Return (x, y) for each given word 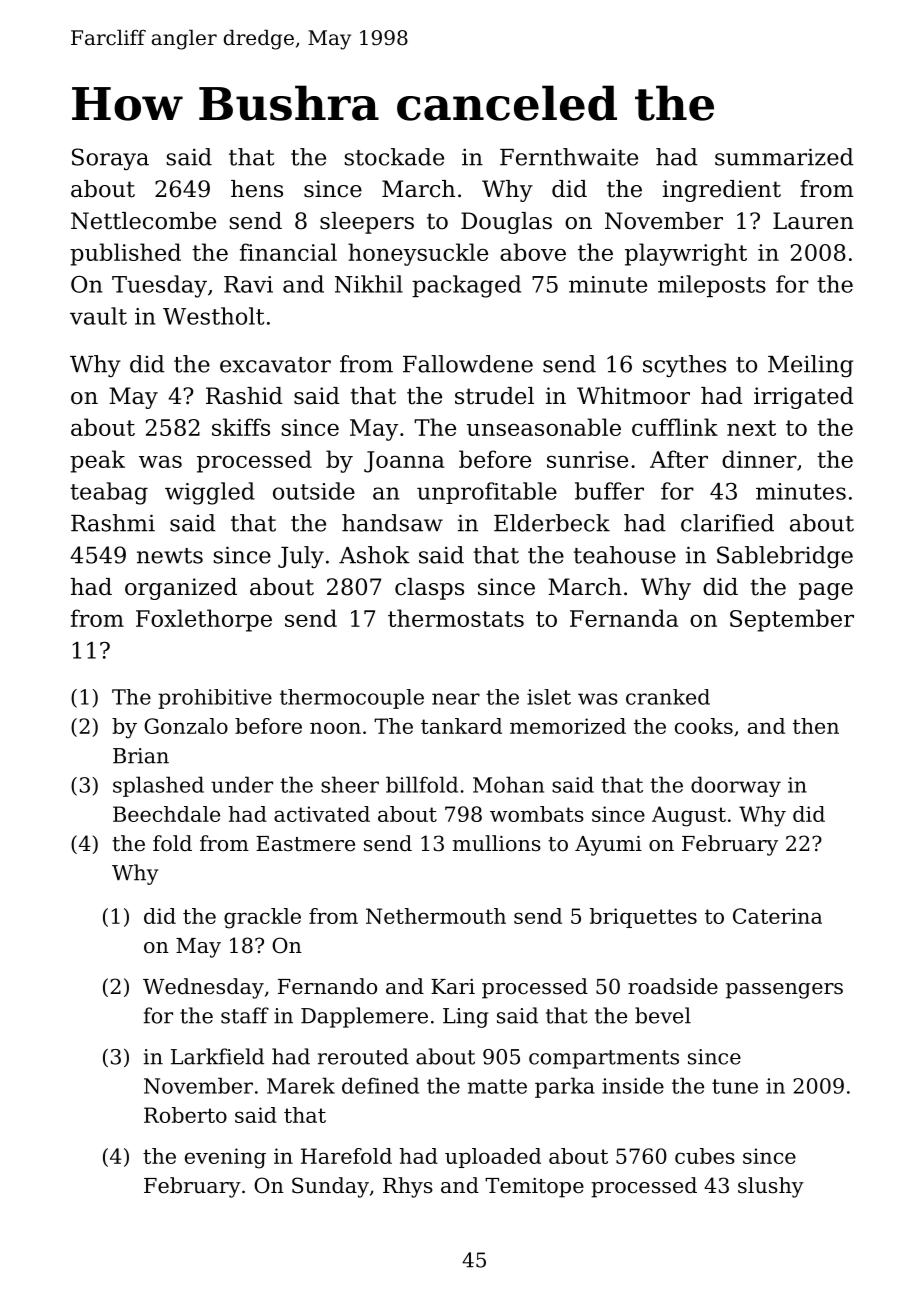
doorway (736, 786)
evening (225, 1158)
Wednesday (203, 988)
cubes (705, 1156)
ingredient (722, 191)
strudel (494, 396)
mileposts (712, 286)
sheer (350, 784)
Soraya (110, 159)
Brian (141, 756)
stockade (394, 157)
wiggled (210, 493)
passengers (784, 991)
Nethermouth (436, 916)
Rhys (408, 1187)
